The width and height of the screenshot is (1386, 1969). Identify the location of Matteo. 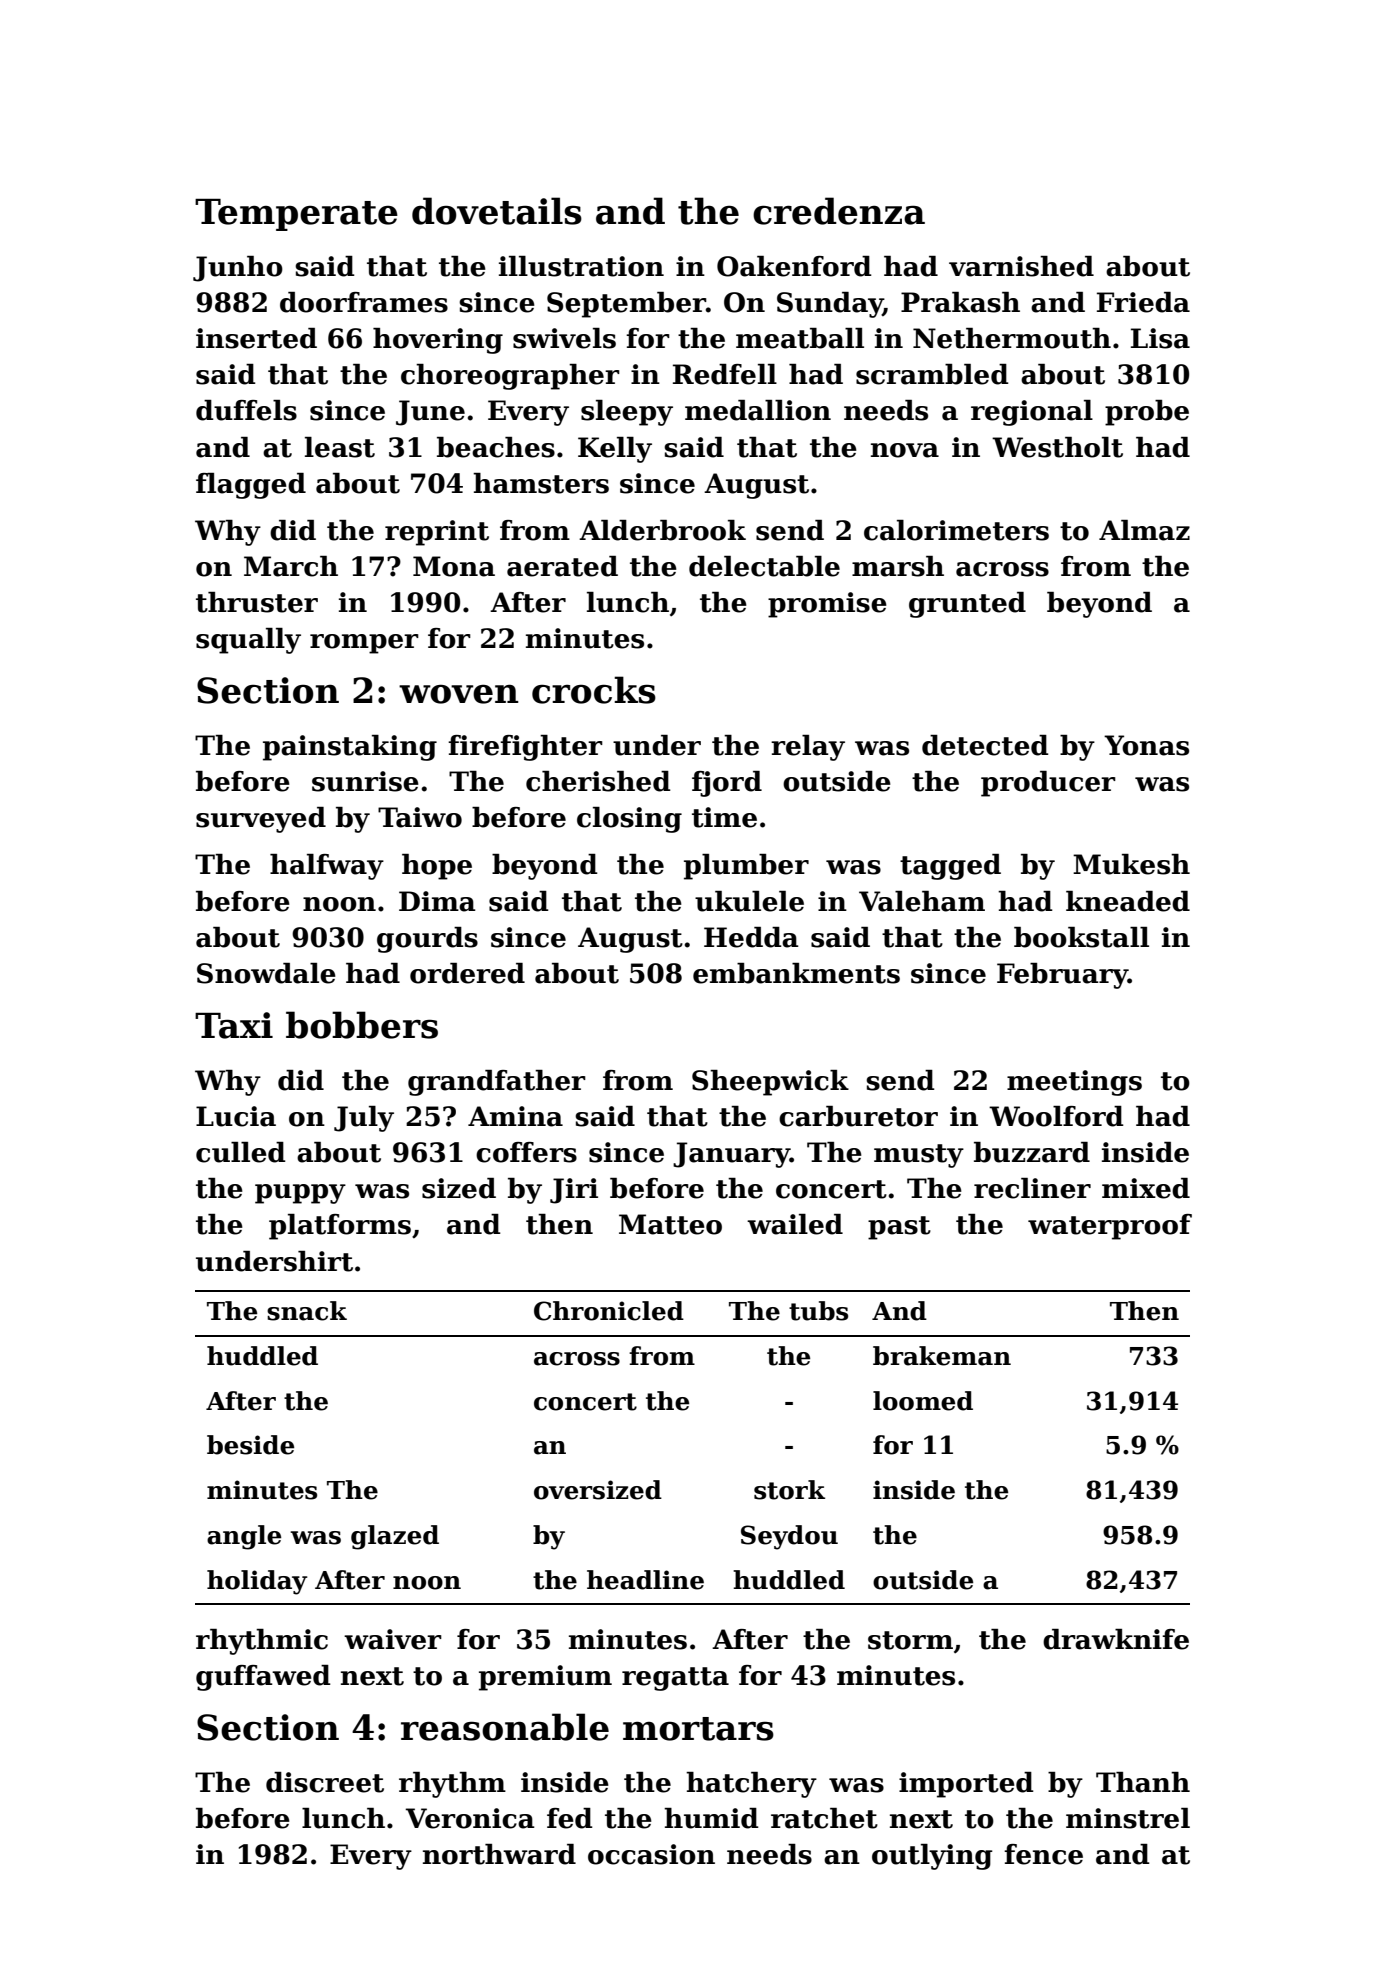
(670, 1224).
